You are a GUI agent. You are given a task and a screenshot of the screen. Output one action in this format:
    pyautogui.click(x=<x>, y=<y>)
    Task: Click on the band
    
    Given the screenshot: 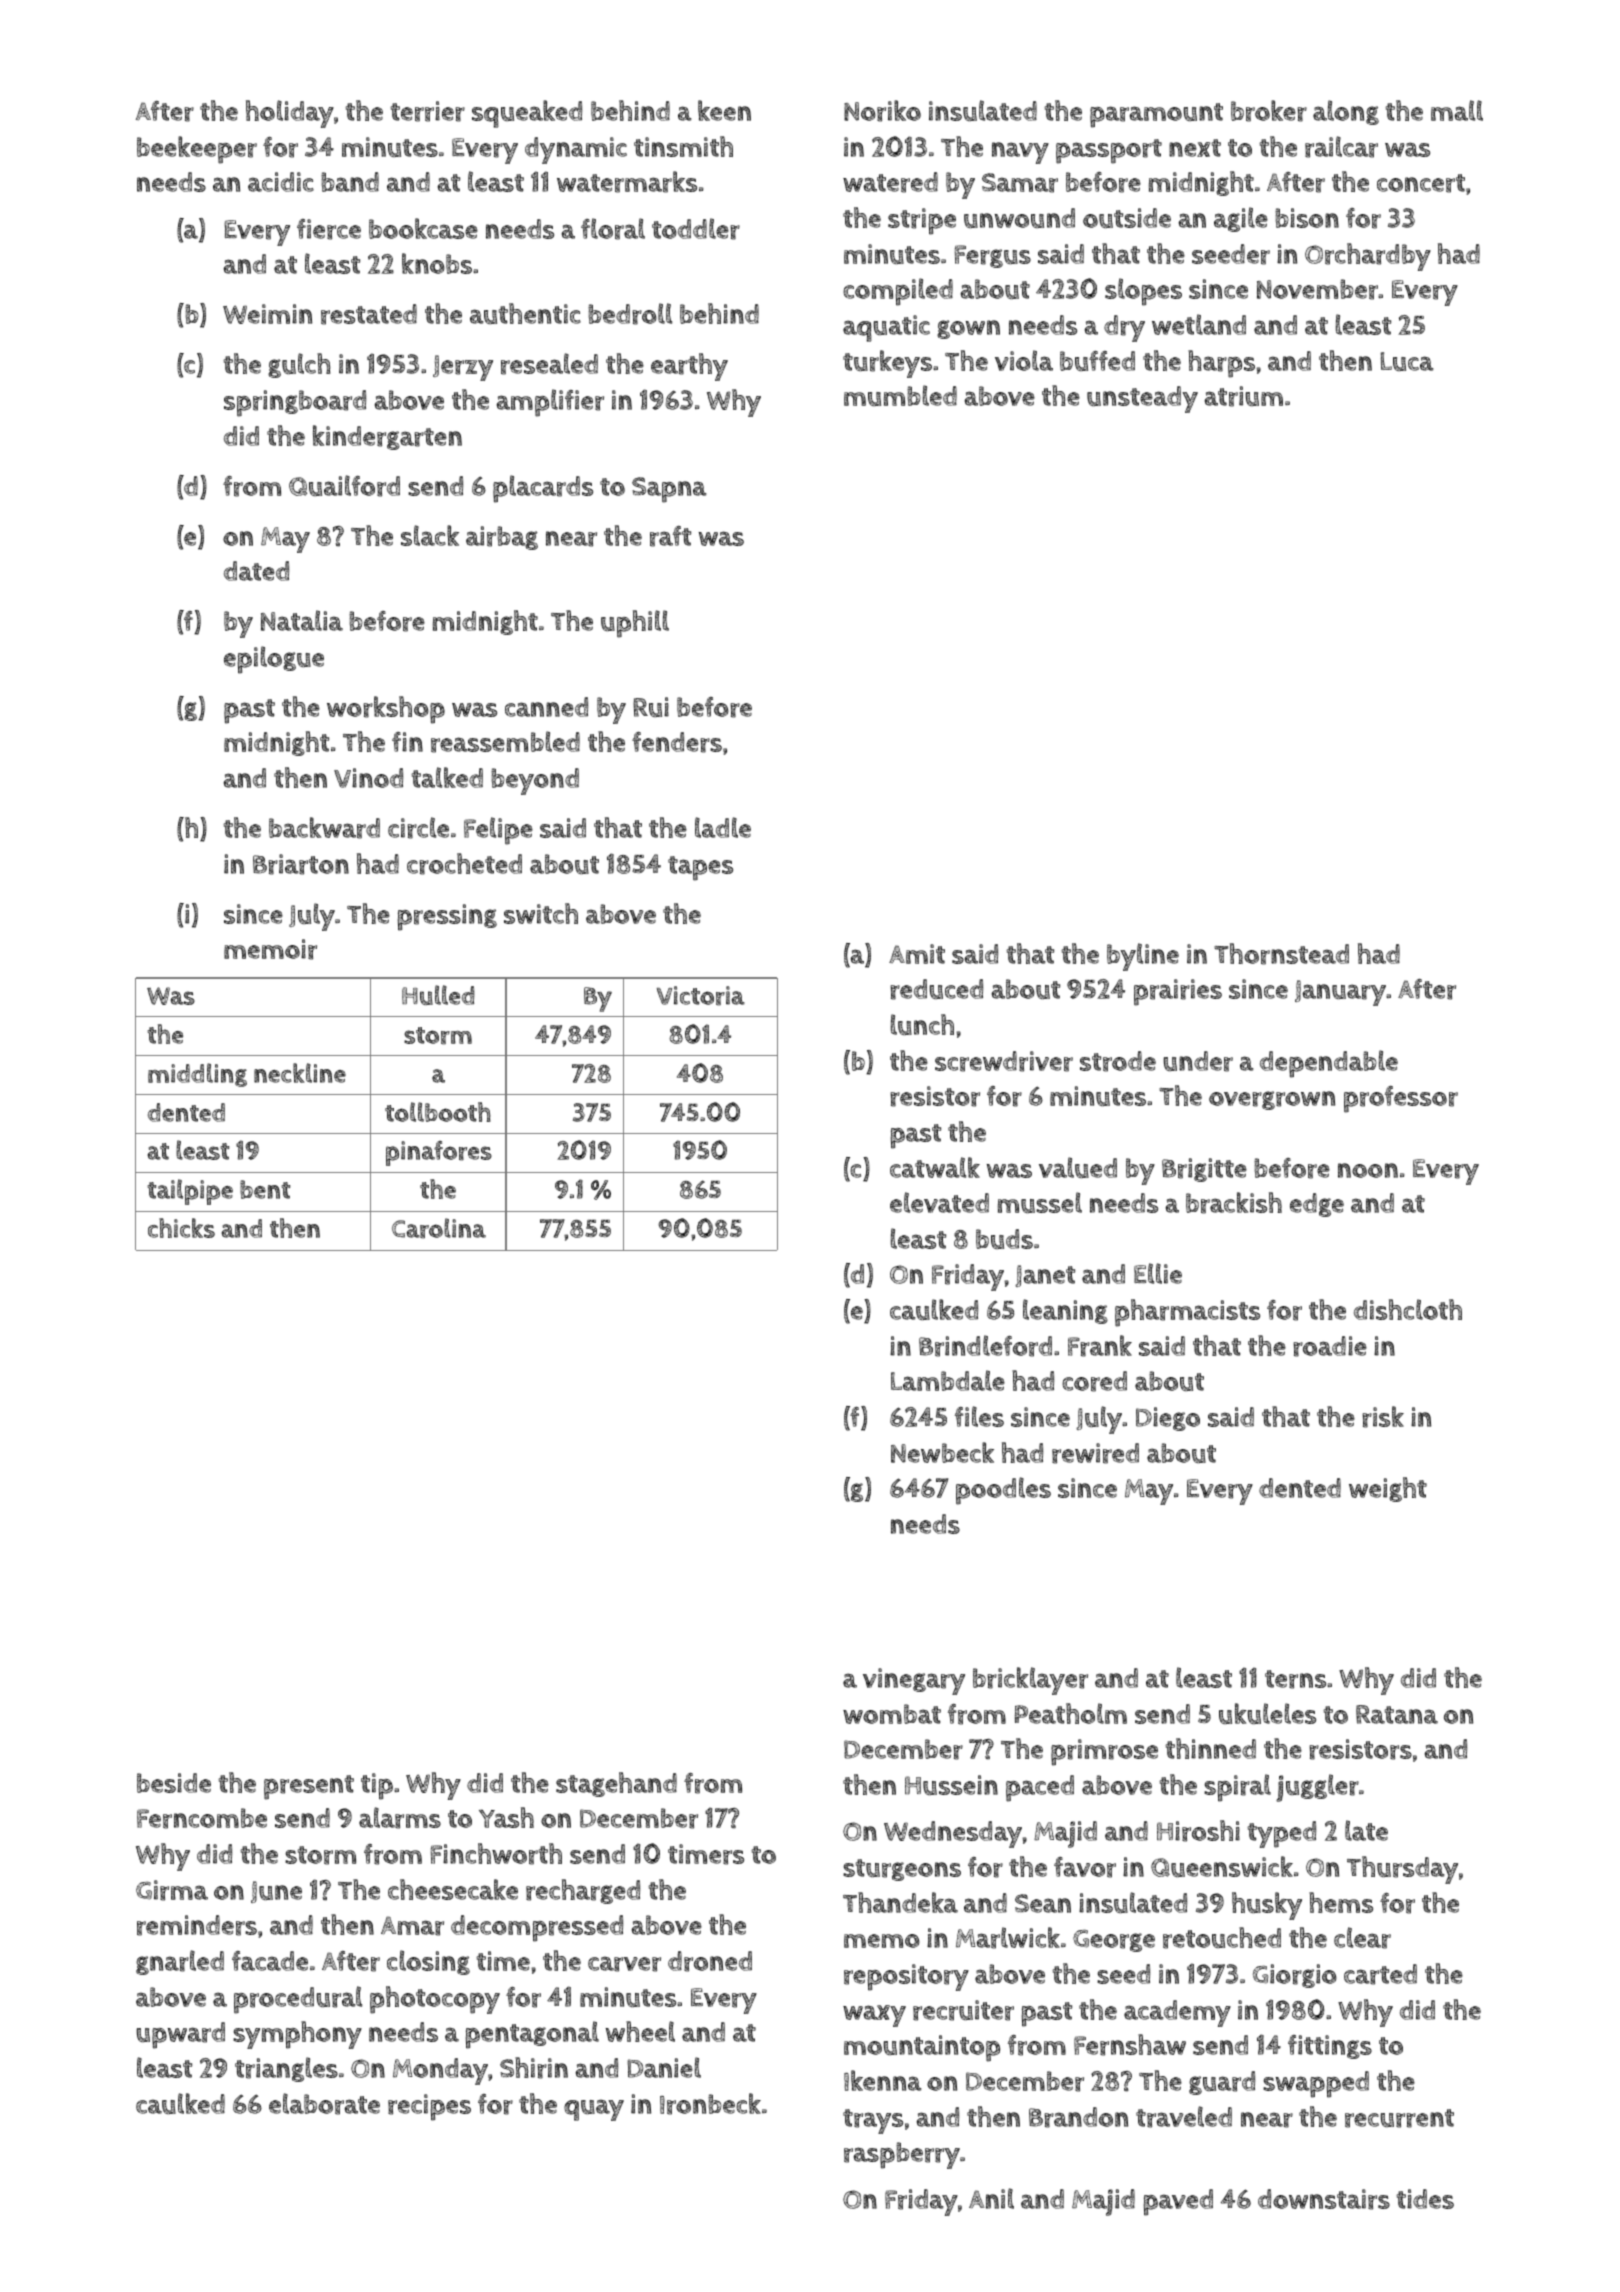 What is the action you would take?
    pyautogui.click(x=350, y=182)
